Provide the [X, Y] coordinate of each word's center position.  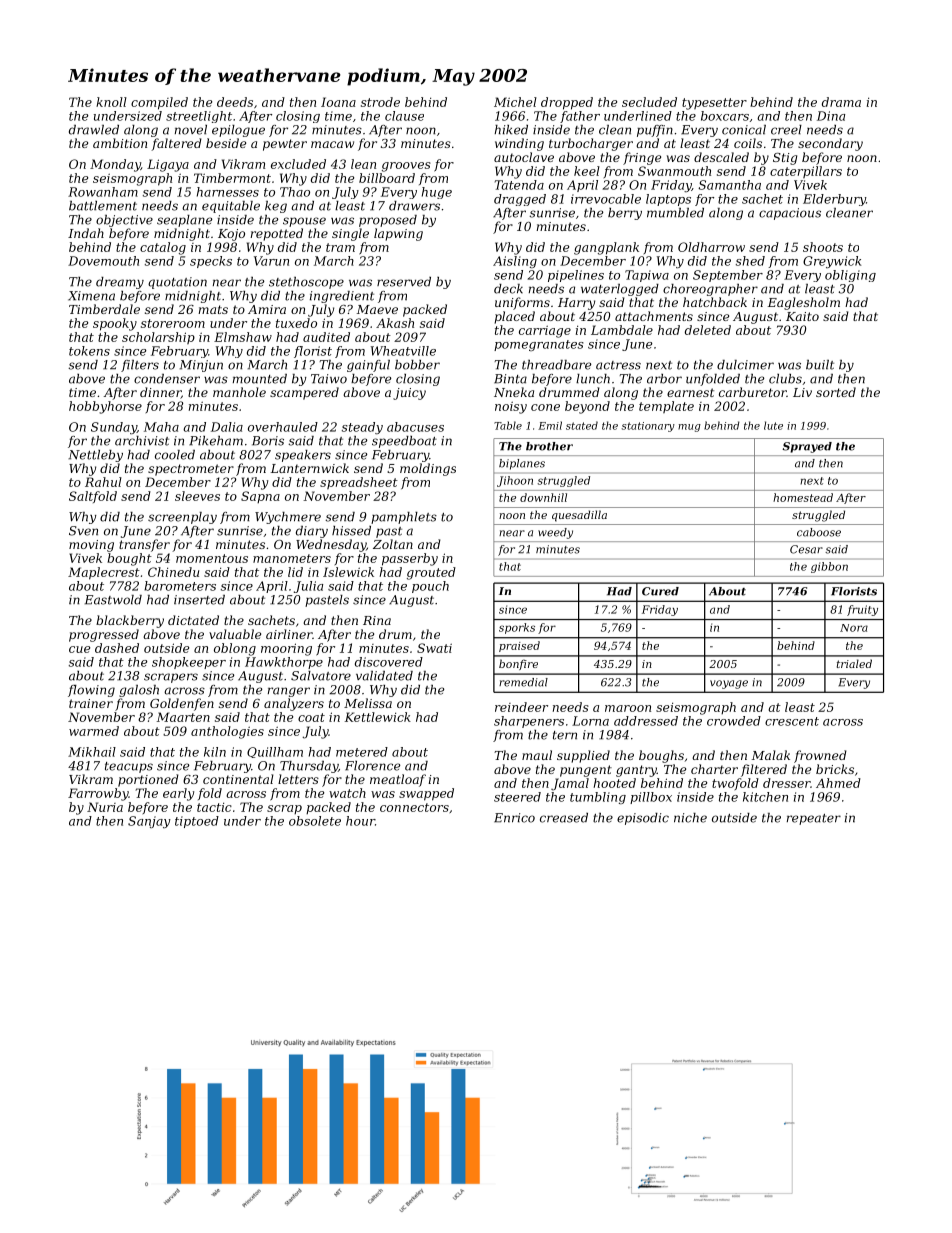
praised [519, 646]
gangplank [606, 248]
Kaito [802, 316]
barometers [180, 586]
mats [213, 309]
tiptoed [197, 822]
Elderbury [834, 200]
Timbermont [232, 178]
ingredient [342, 297]
